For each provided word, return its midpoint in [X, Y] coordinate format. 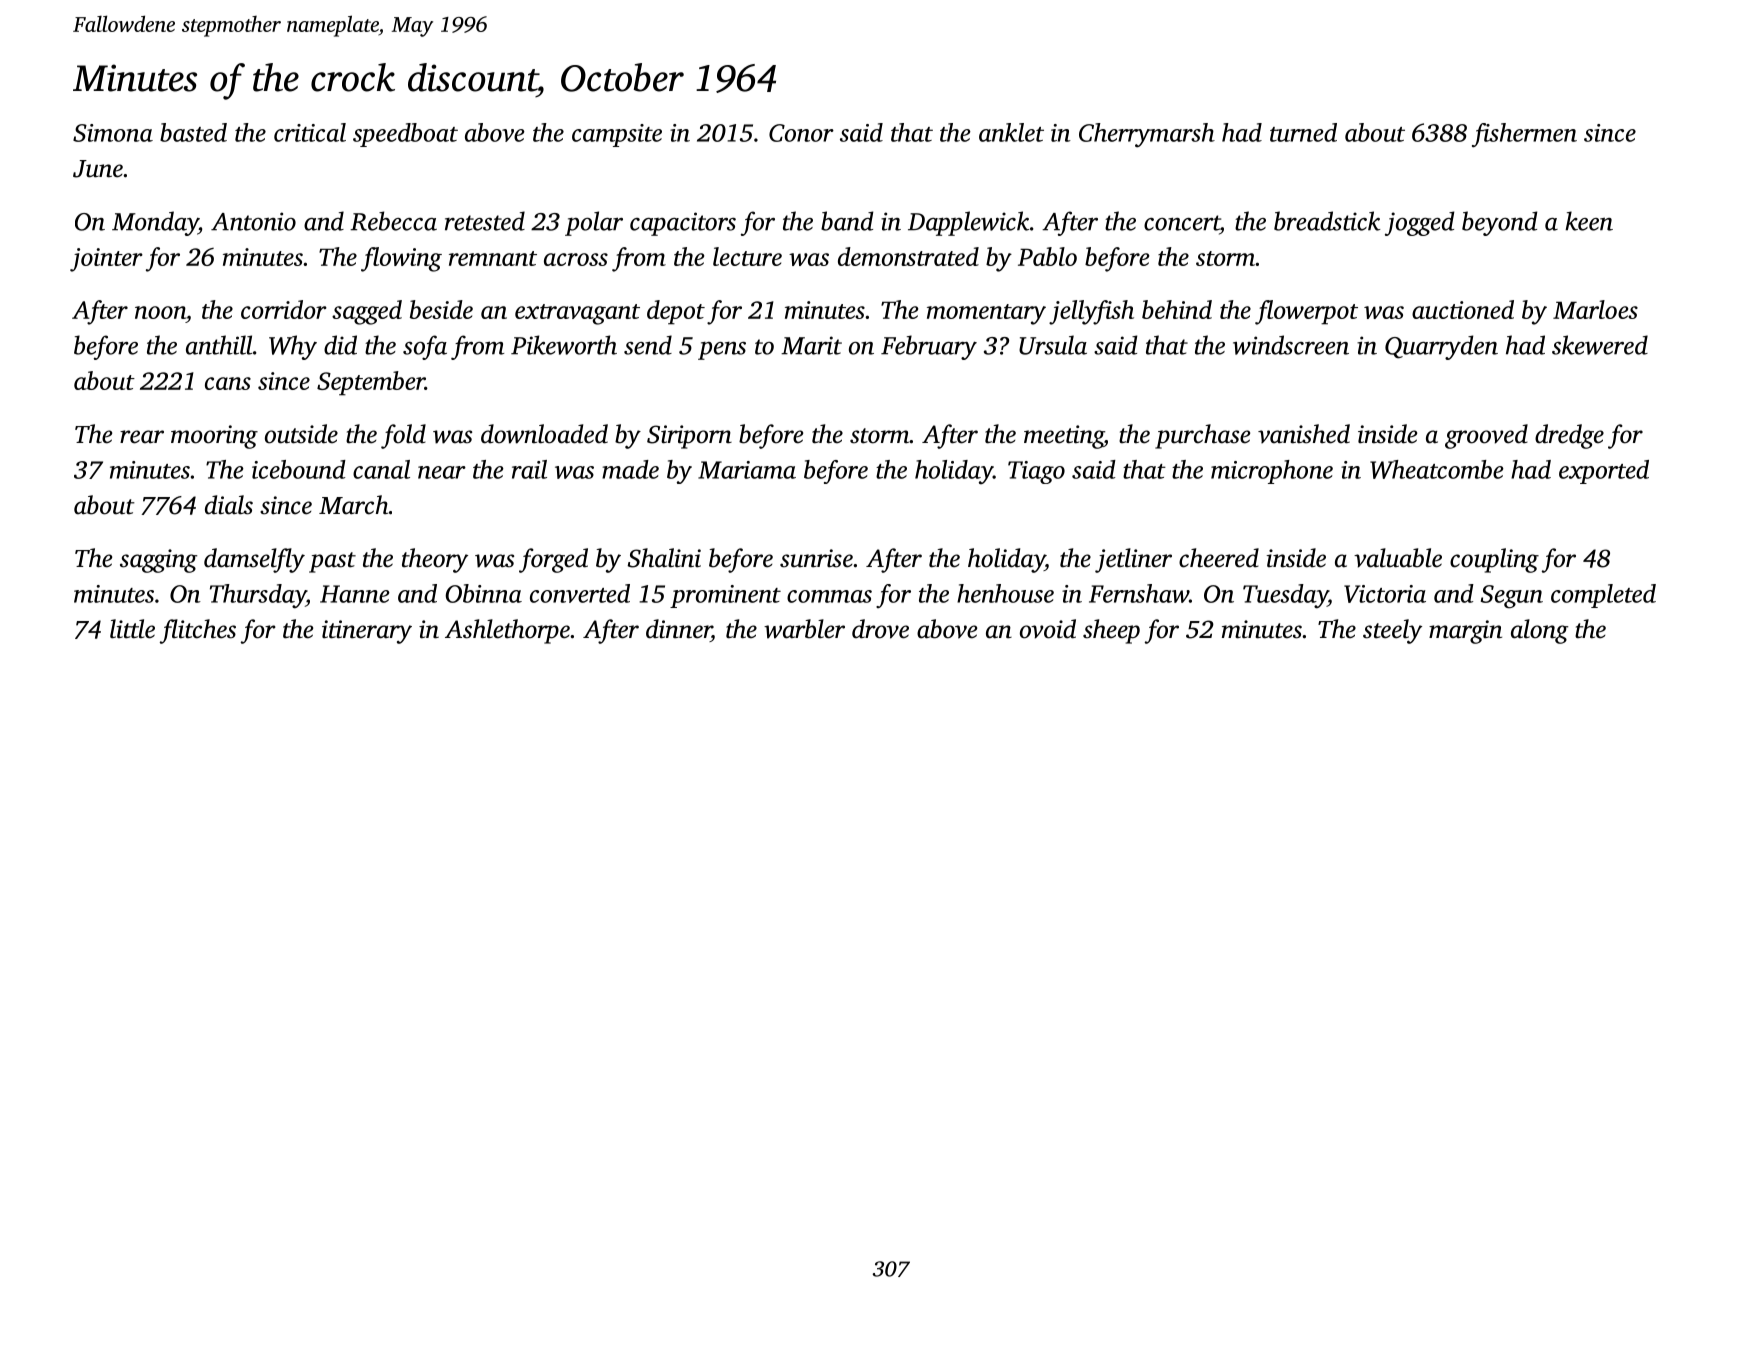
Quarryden [1441, 347]
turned [1303, 132]
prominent [725, 596]
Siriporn [689, 437]
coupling [1494, 560]
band [847, 221]
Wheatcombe [1437, 469]
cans [228, 383]
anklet [1011, 132]
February [929, 347]
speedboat [405, 135]
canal [381, 469]
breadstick [1327, 221]
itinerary [367, 632]
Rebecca [393, 221]
